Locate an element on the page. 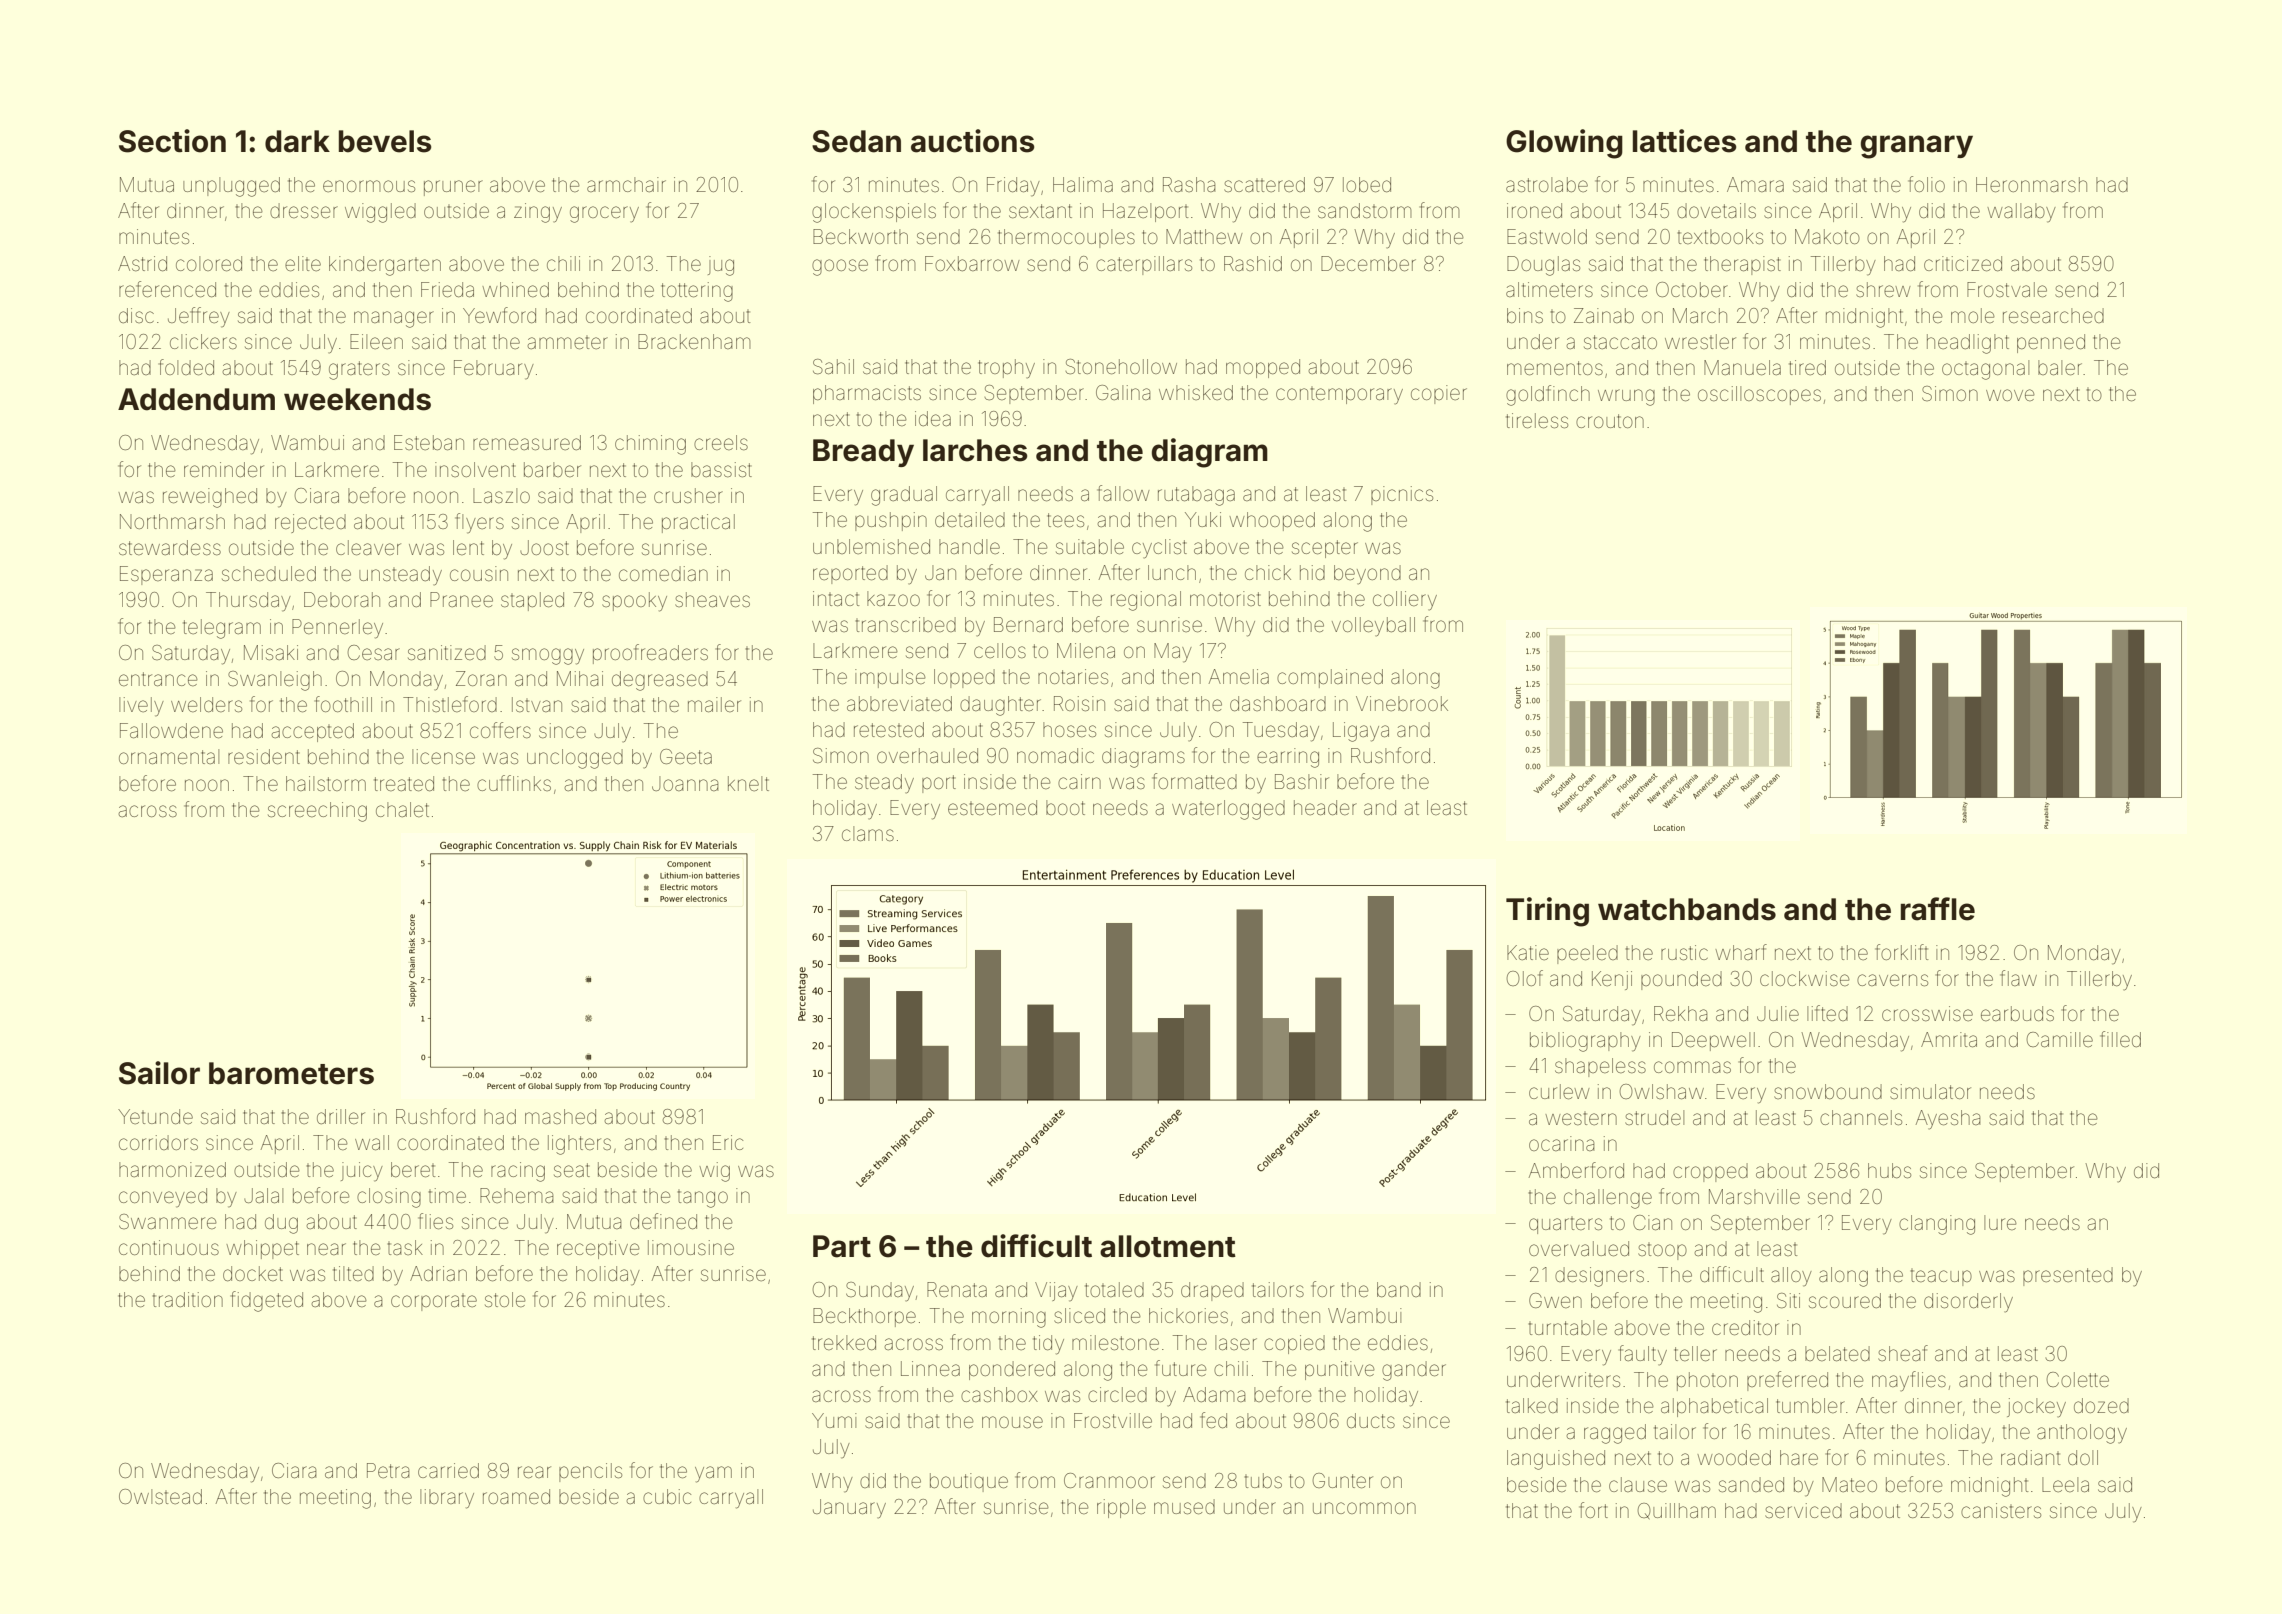 This image has width=2282, height=1614. lighters is located at coordinates (579, 1145).
